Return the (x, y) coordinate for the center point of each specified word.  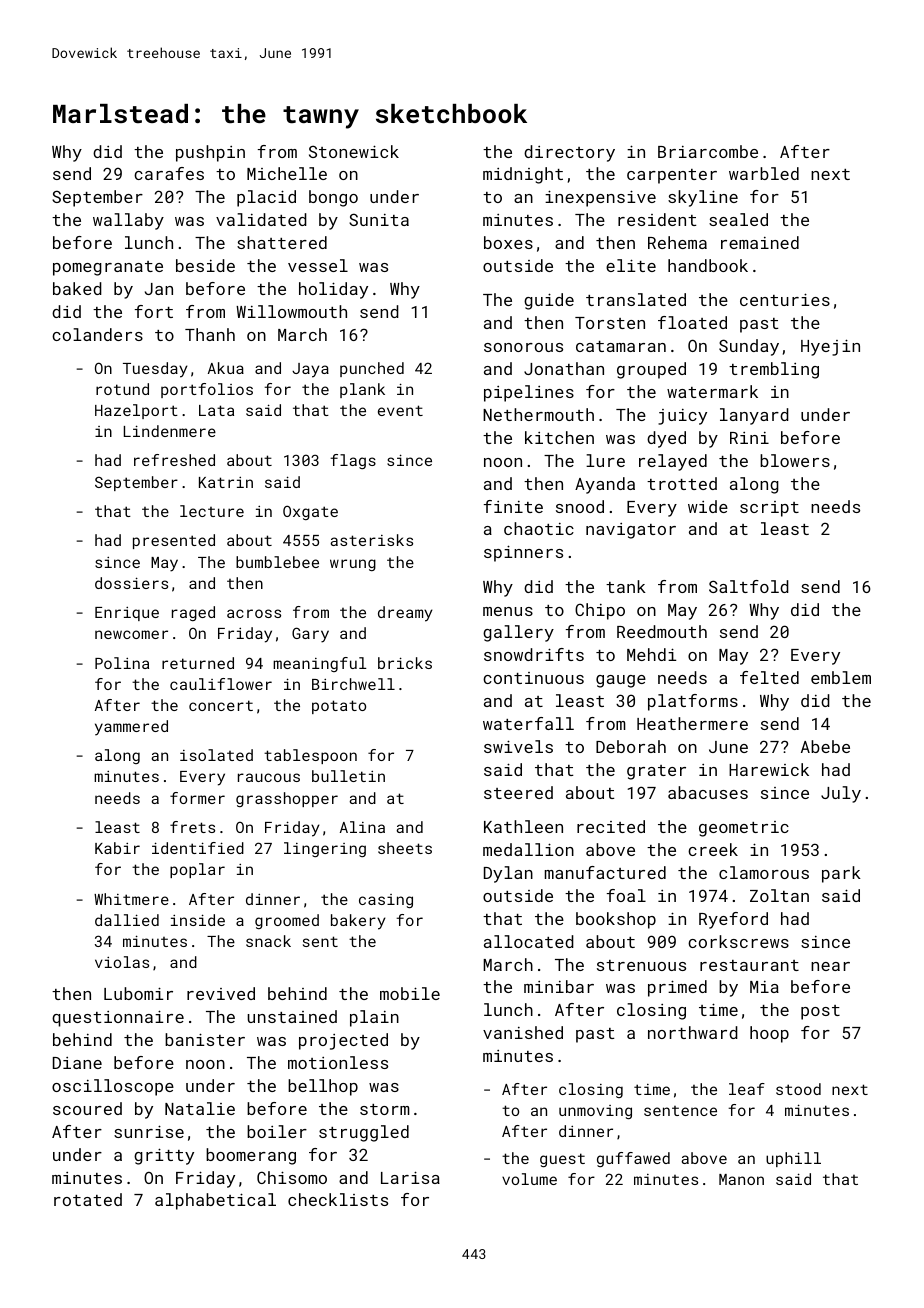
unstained (292, 1016)
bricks (405, 663)
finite (513, 506)
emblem (841, 677)
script (769, 509)
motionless (338, 1062)
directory (569, 153)
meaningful (320, 664)
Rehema (677, 242)
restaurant (749, 965)
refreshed (174, 460)
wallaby (128, 221)
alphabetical (215, 1201)
